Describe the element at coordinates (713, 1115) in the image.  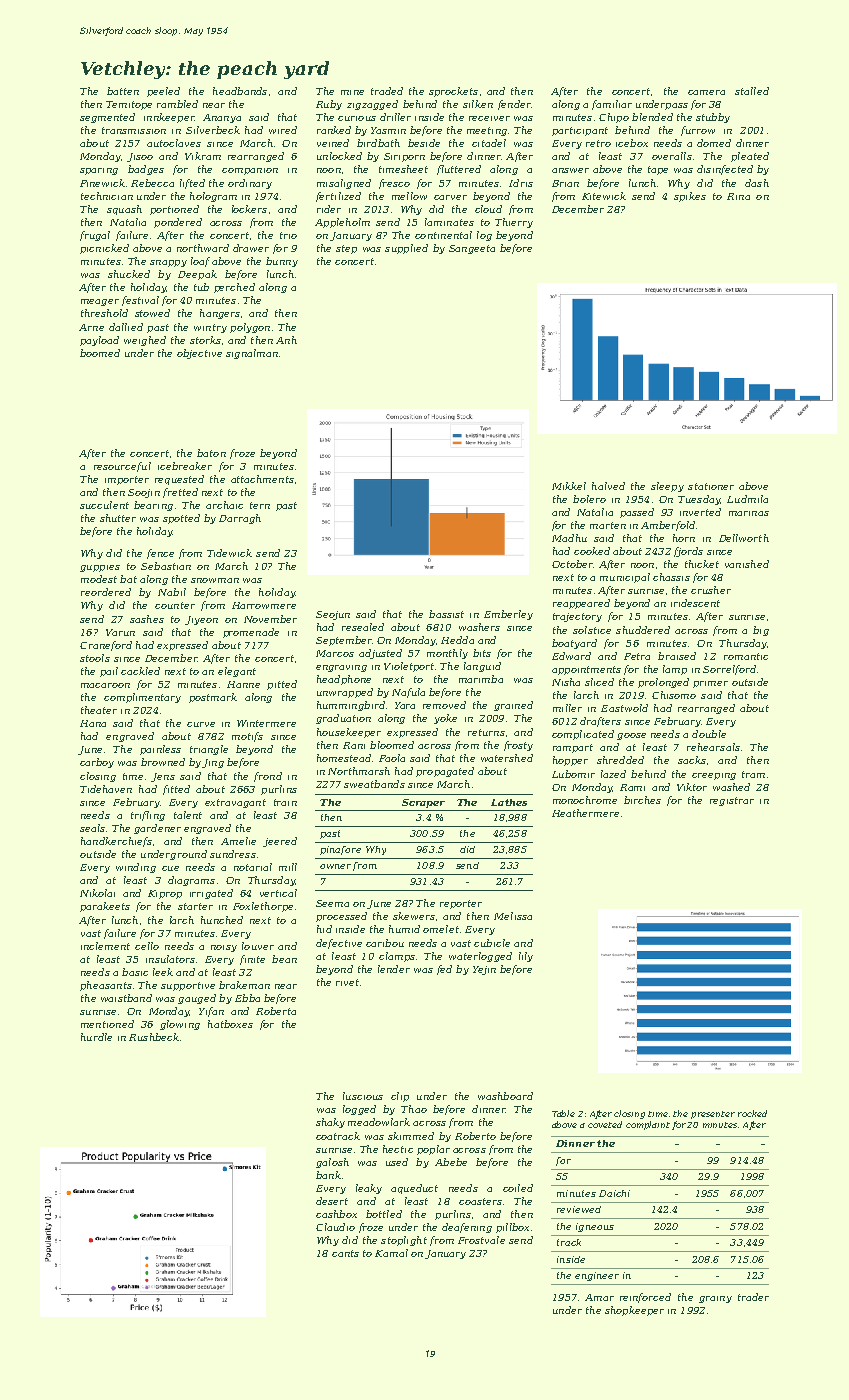
I see `presenter` at that location.
